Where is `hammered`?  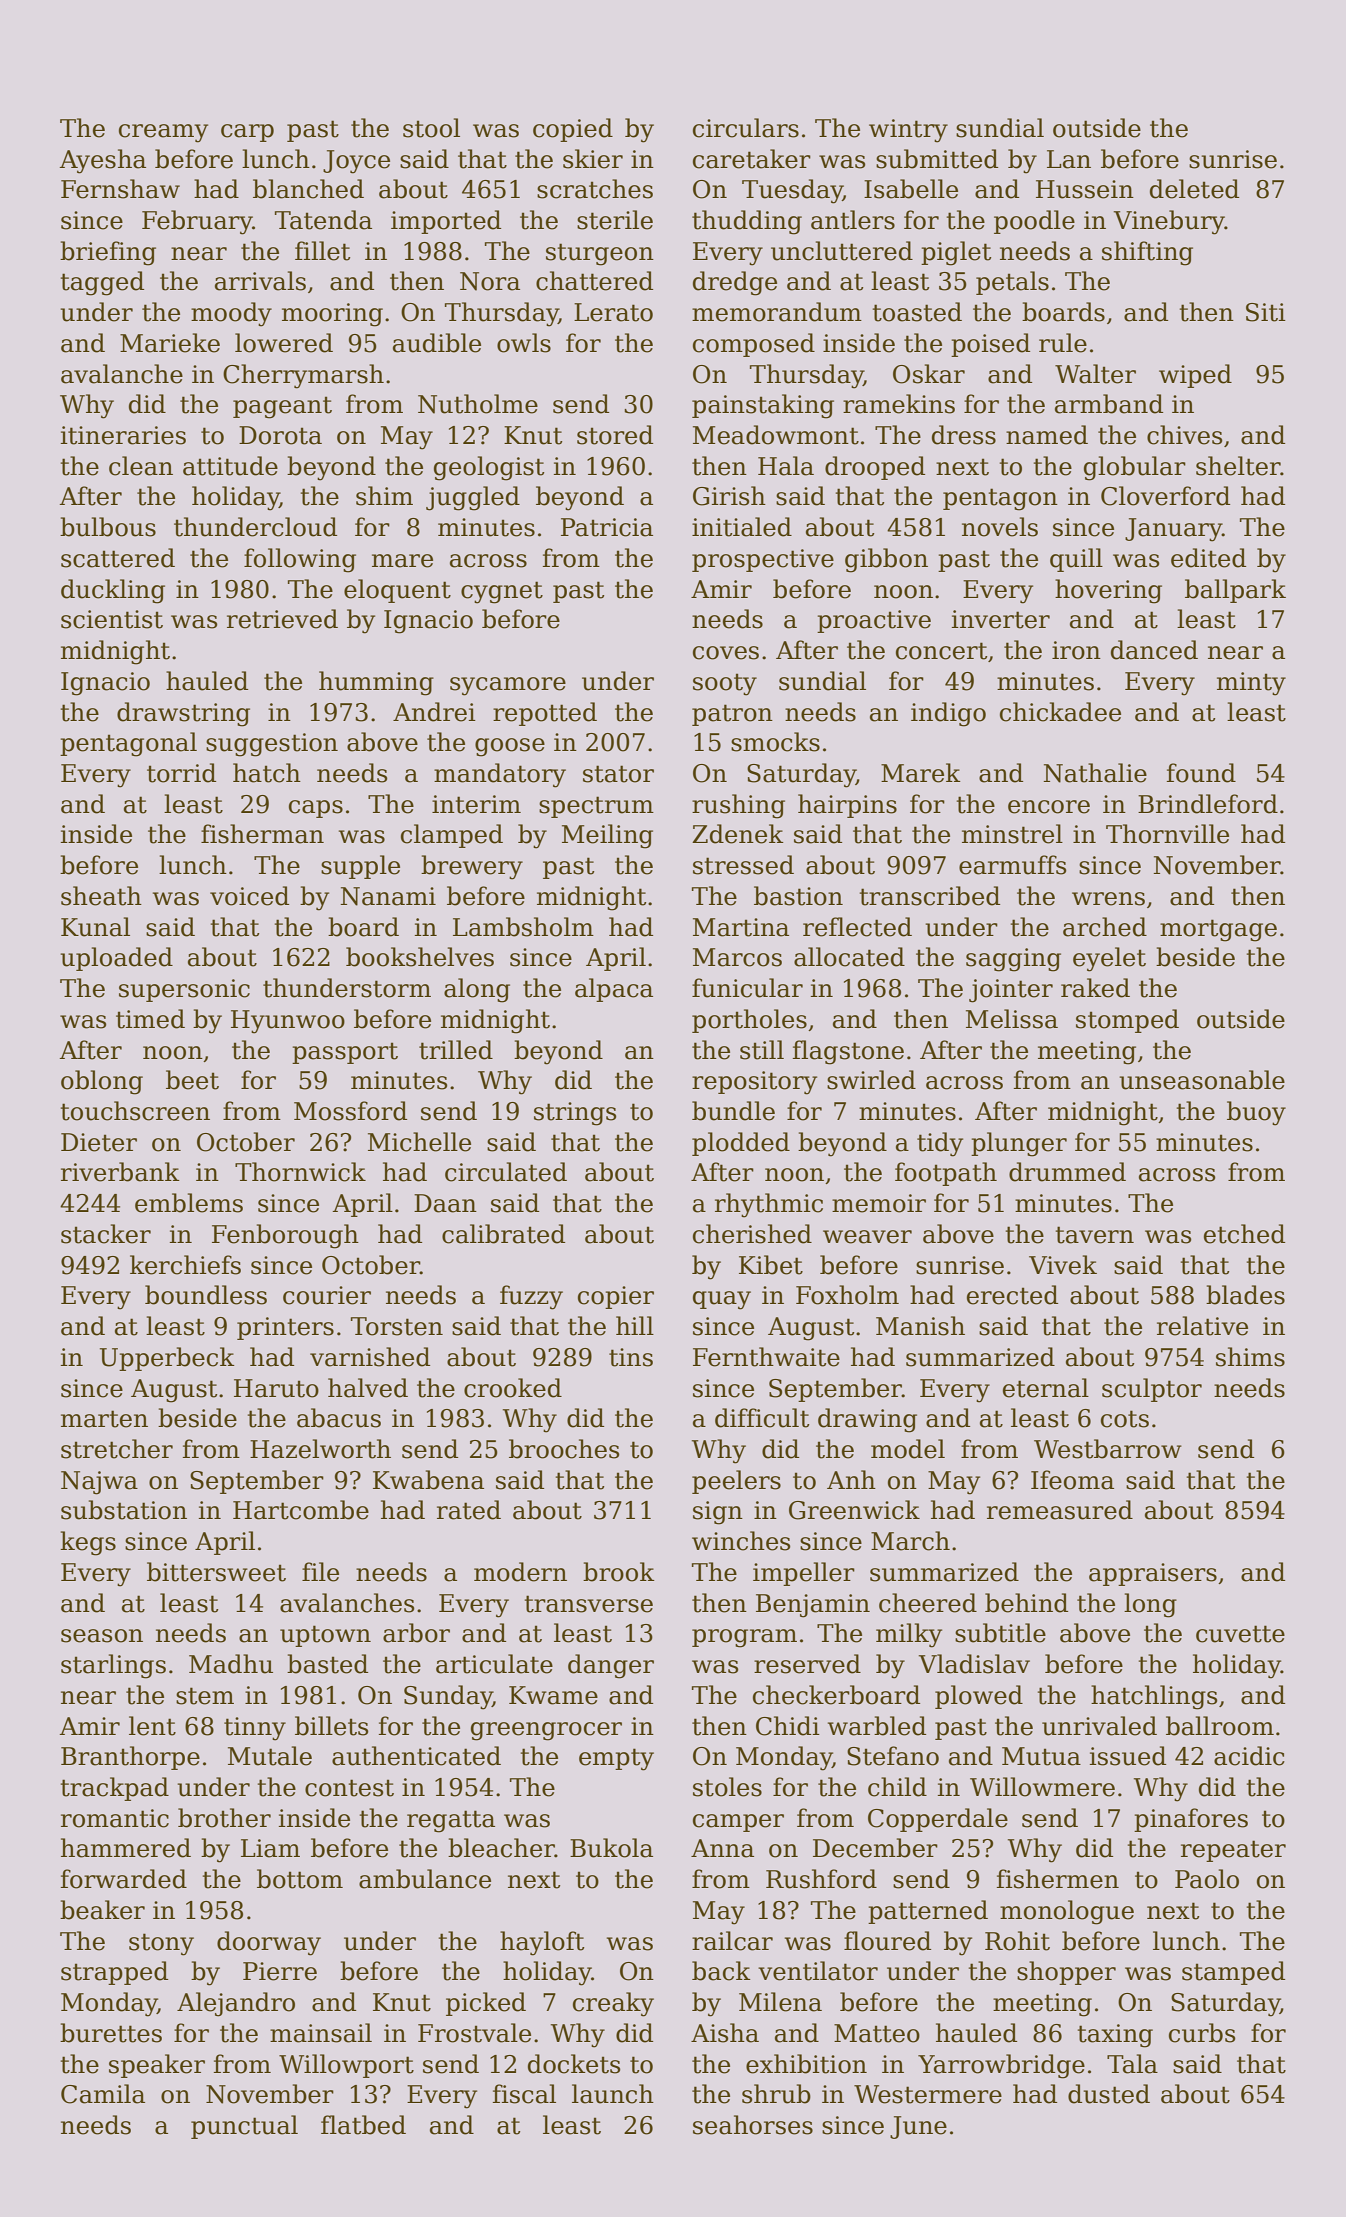 hammered is located at coordinates (126, 1848).
